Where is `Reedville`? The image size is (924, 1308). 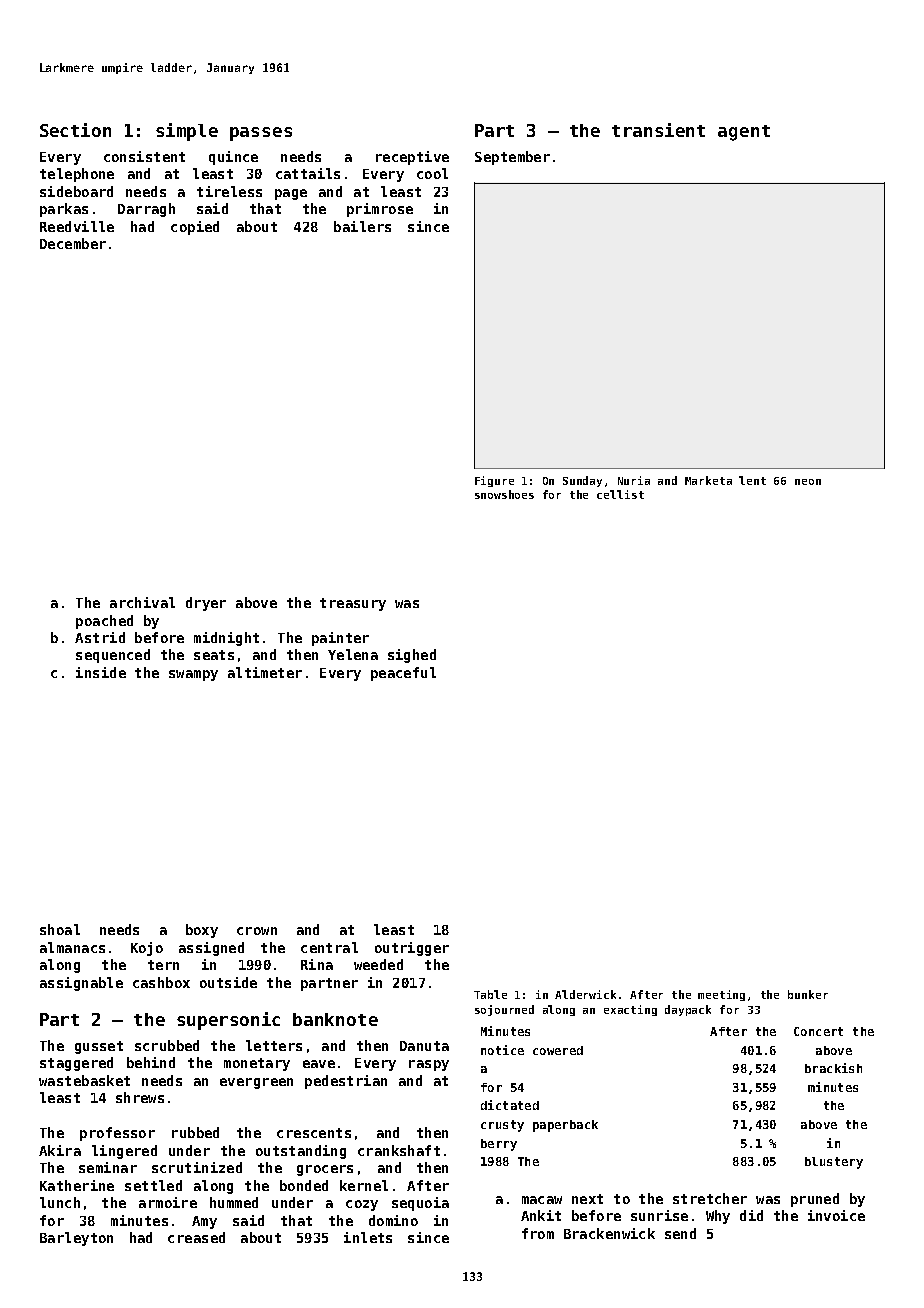 Reedville is located at coordinates (77, 226).
